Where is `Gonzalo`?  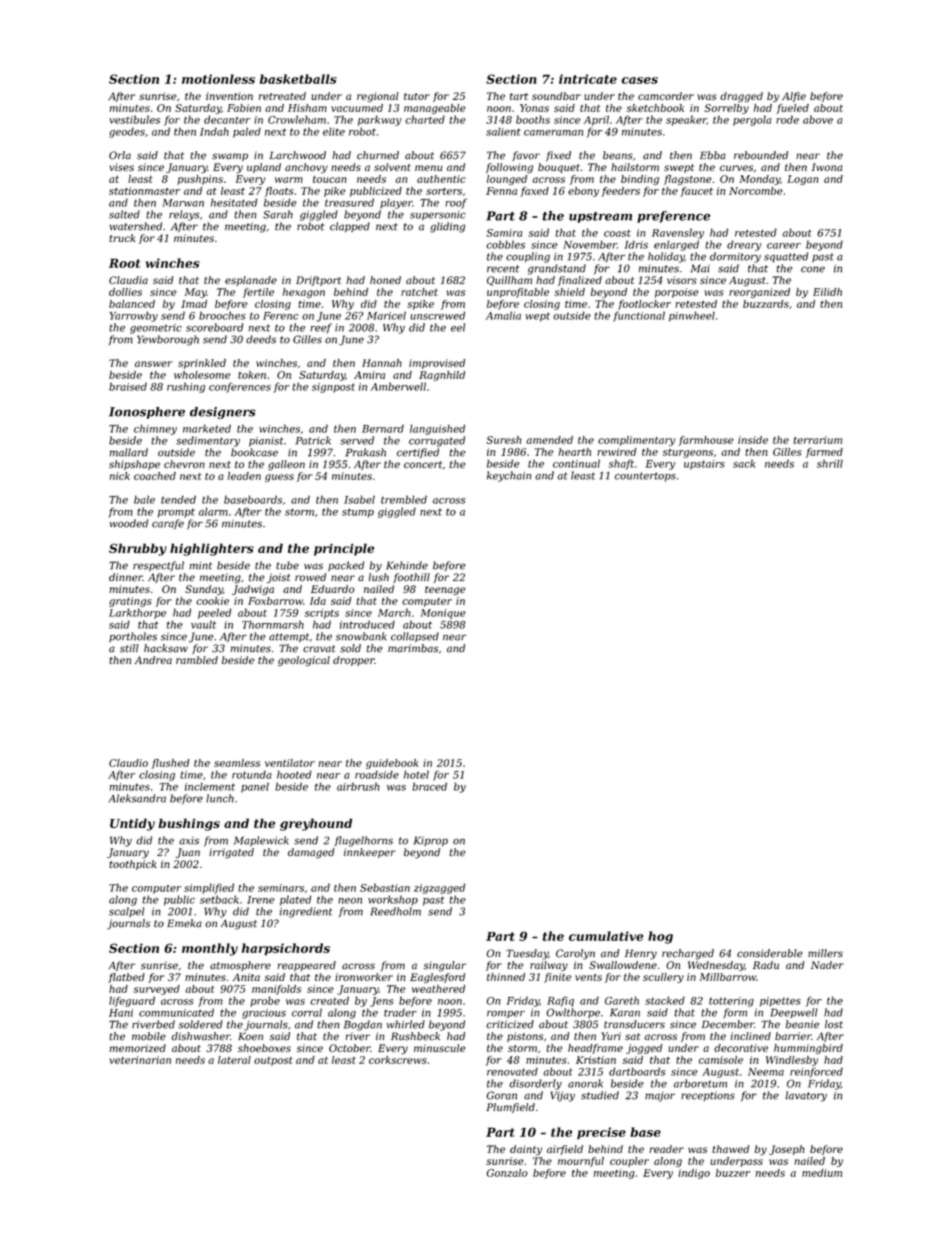
Gonzalo is located at coordinates (507, 1173).
